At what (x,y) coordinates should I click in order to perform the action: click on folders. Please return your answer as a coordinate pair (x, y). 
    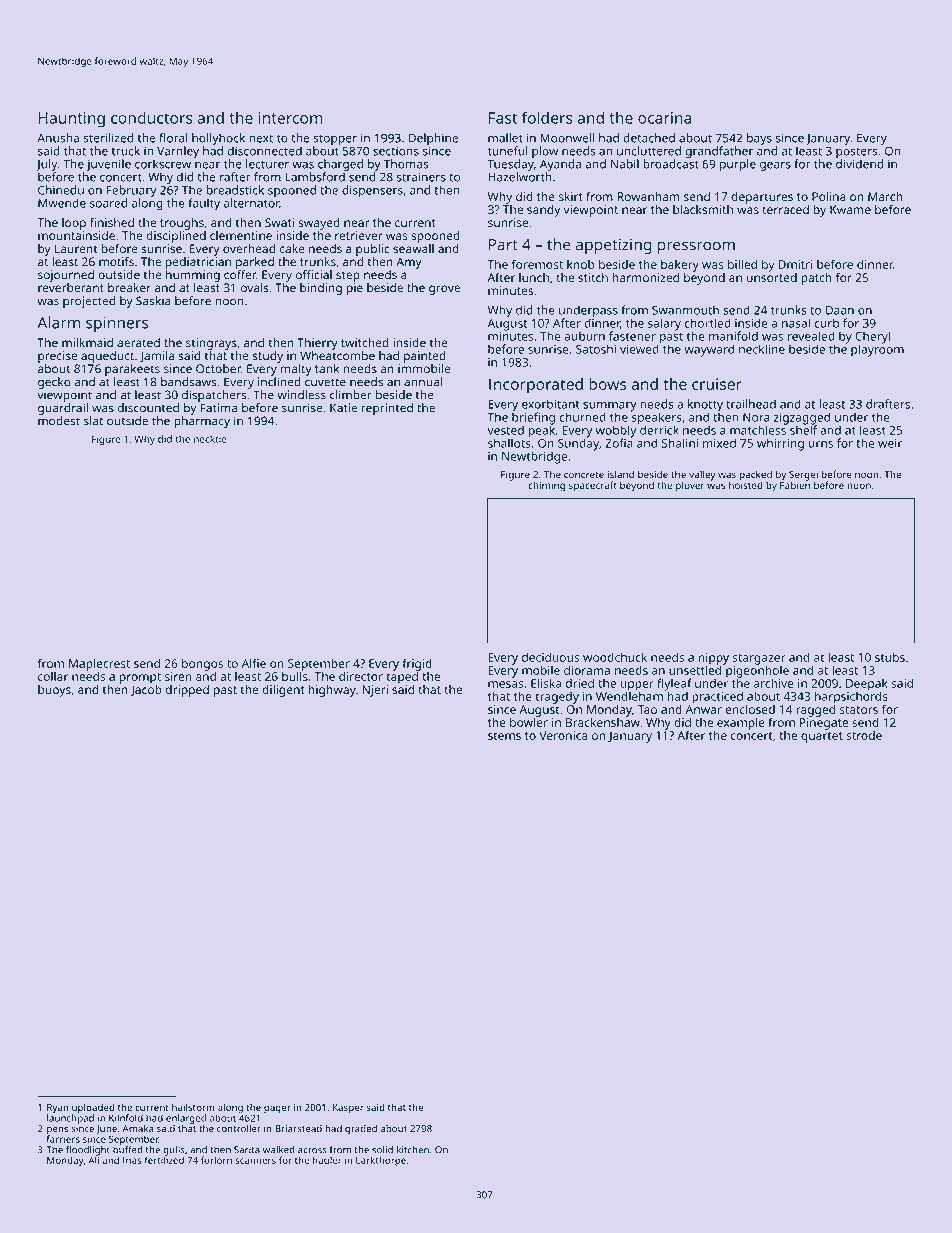
    Looking at the image, I should click on (547, 117).
